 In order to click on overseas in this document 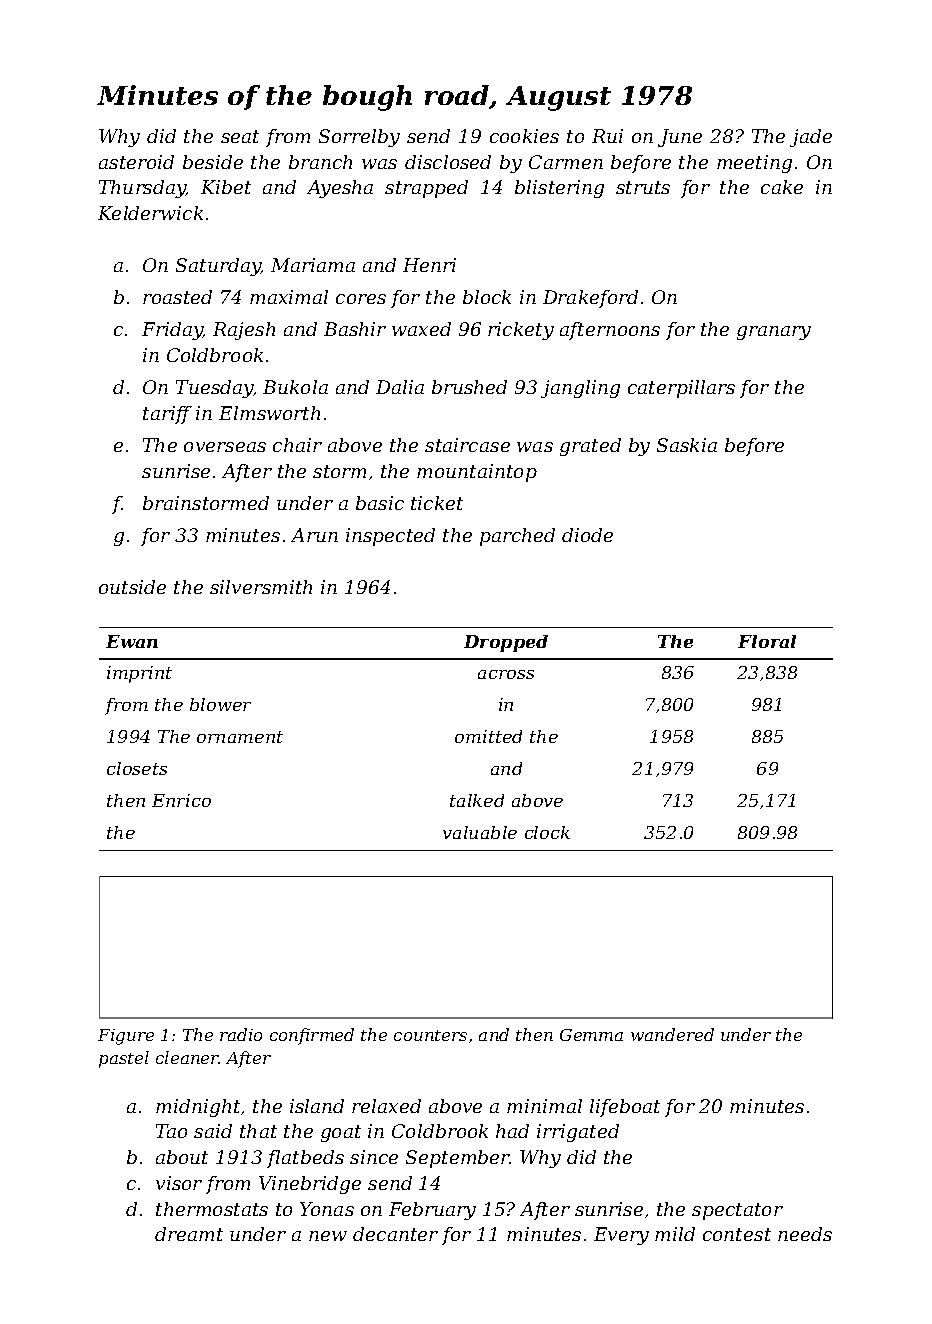, I will do `click(225, 447)`.
